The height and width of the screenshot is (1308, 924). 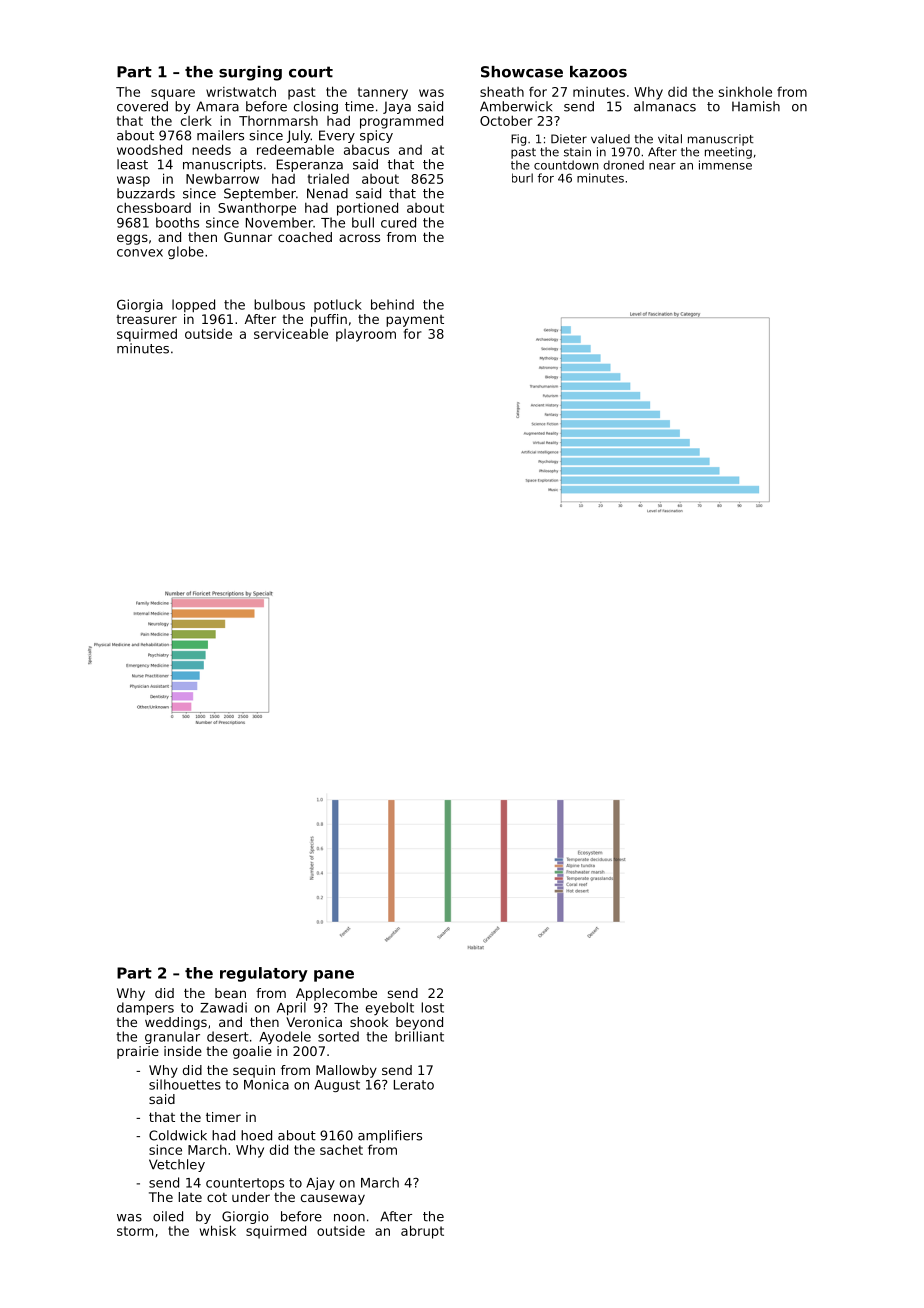 What do you see at coordinates (725, 165) in the screenshot?
I see `immense` at bounding box center [725, 165].
